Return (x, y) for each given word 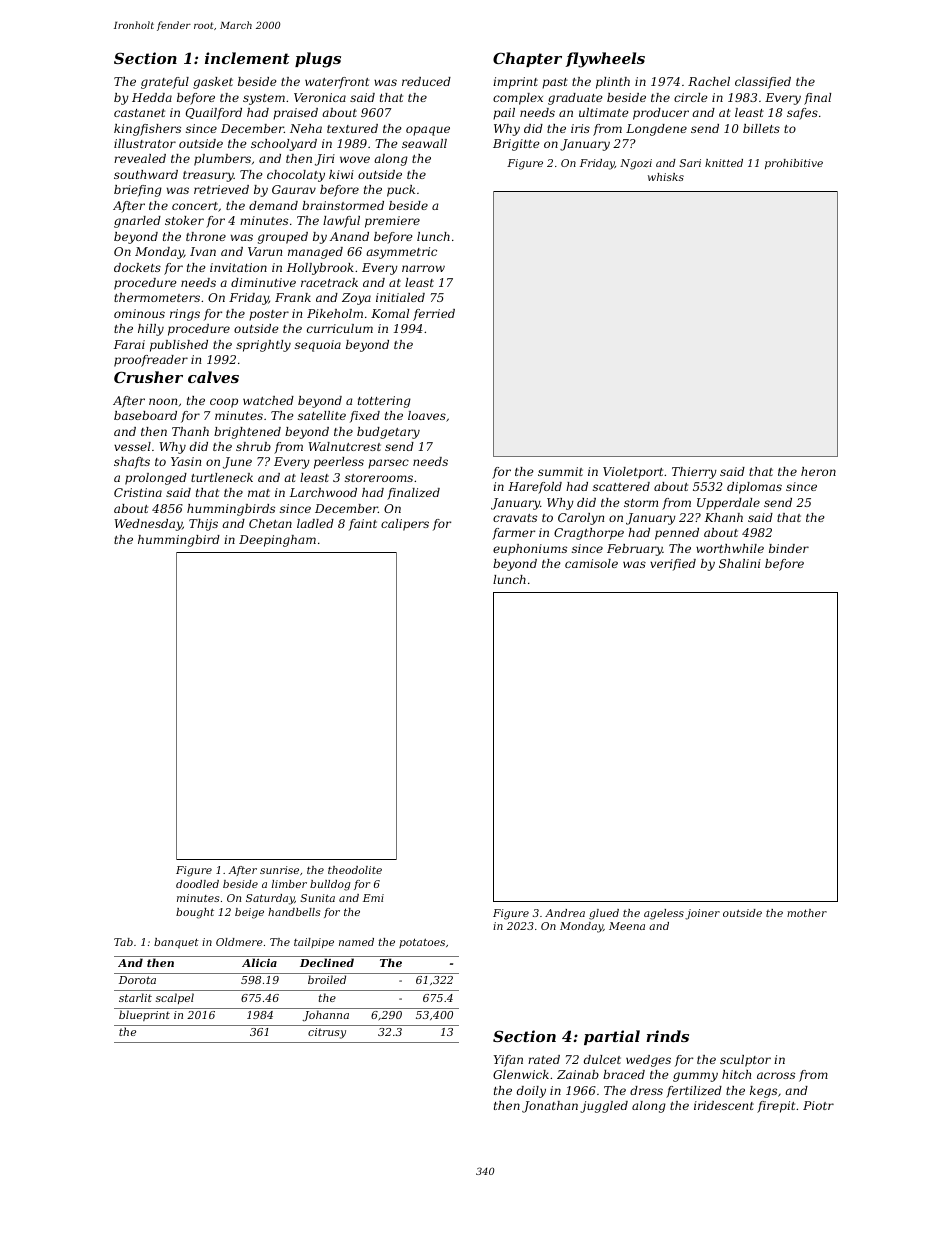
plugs (318, 60)
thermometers (157, 297)
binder (789, 548)
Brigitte (516, 145)
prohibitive (794, 164)
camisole (591, 563)
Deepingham (277, 541)
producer (661, 114)
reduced (426, 81)
